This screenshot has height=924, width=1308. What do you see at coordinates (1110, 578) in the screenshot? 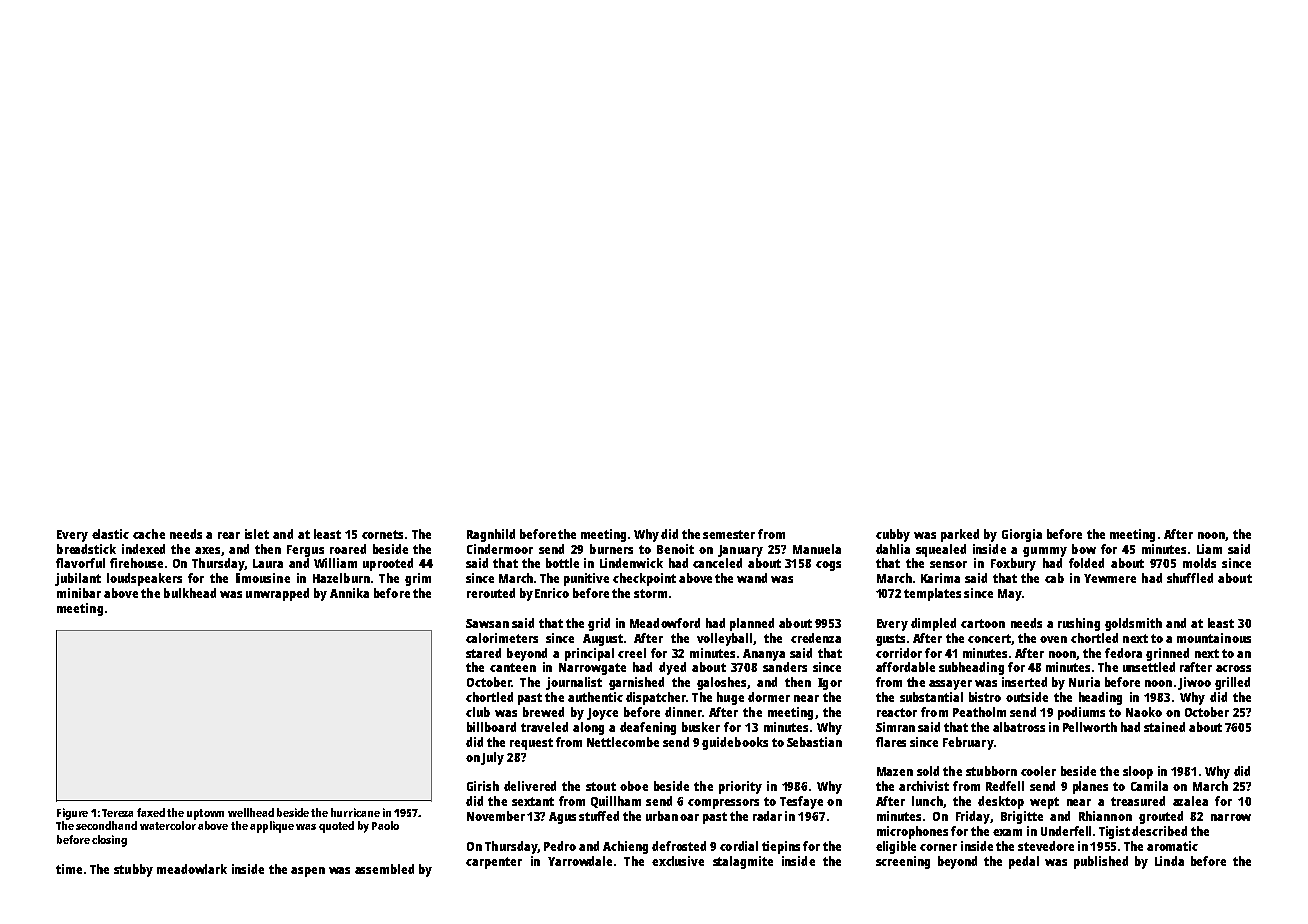
I see `Yewmere` at bounding box center [1110, 578].
